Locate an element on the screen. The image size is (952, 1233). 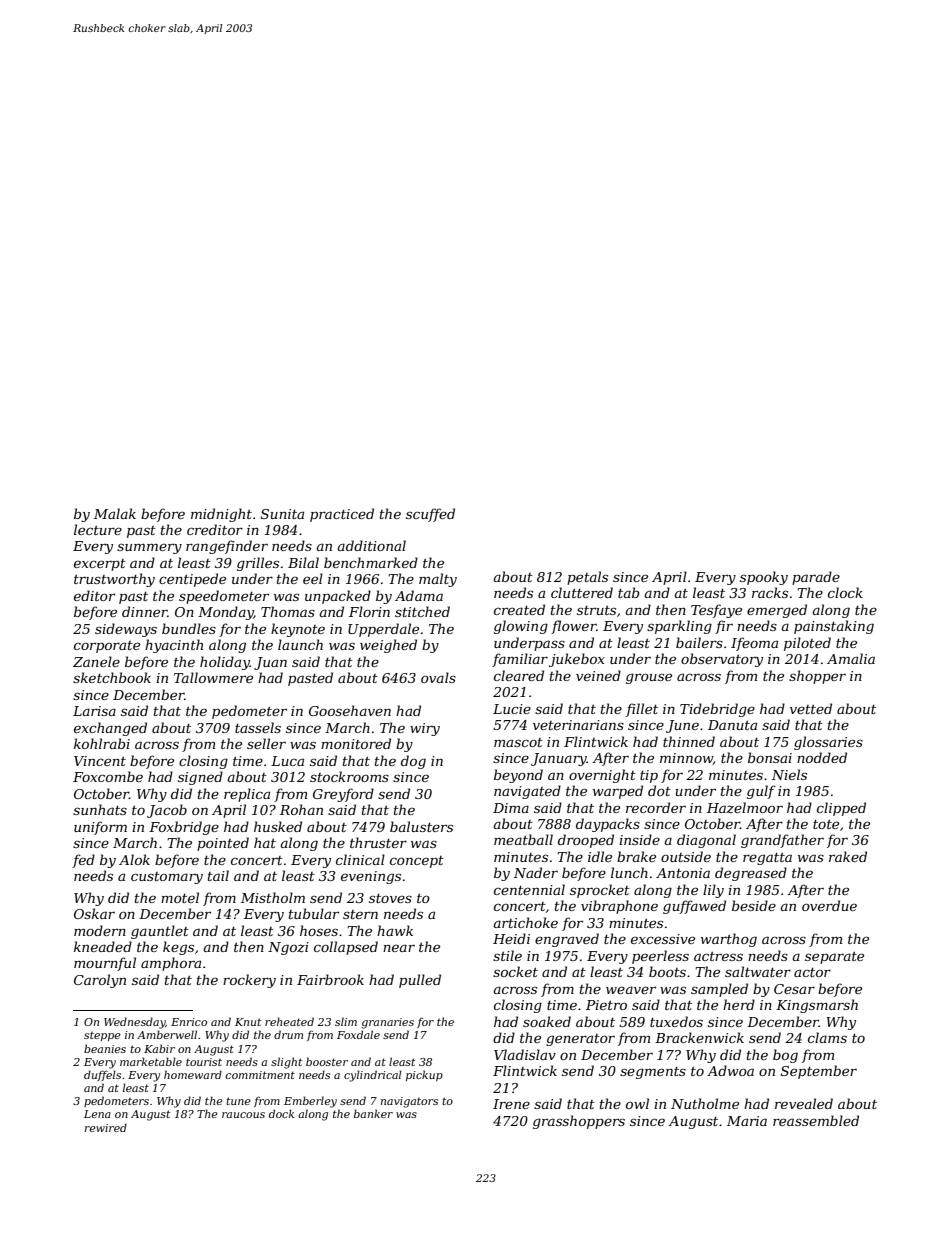
petals is located at coordinates (587, 578).
